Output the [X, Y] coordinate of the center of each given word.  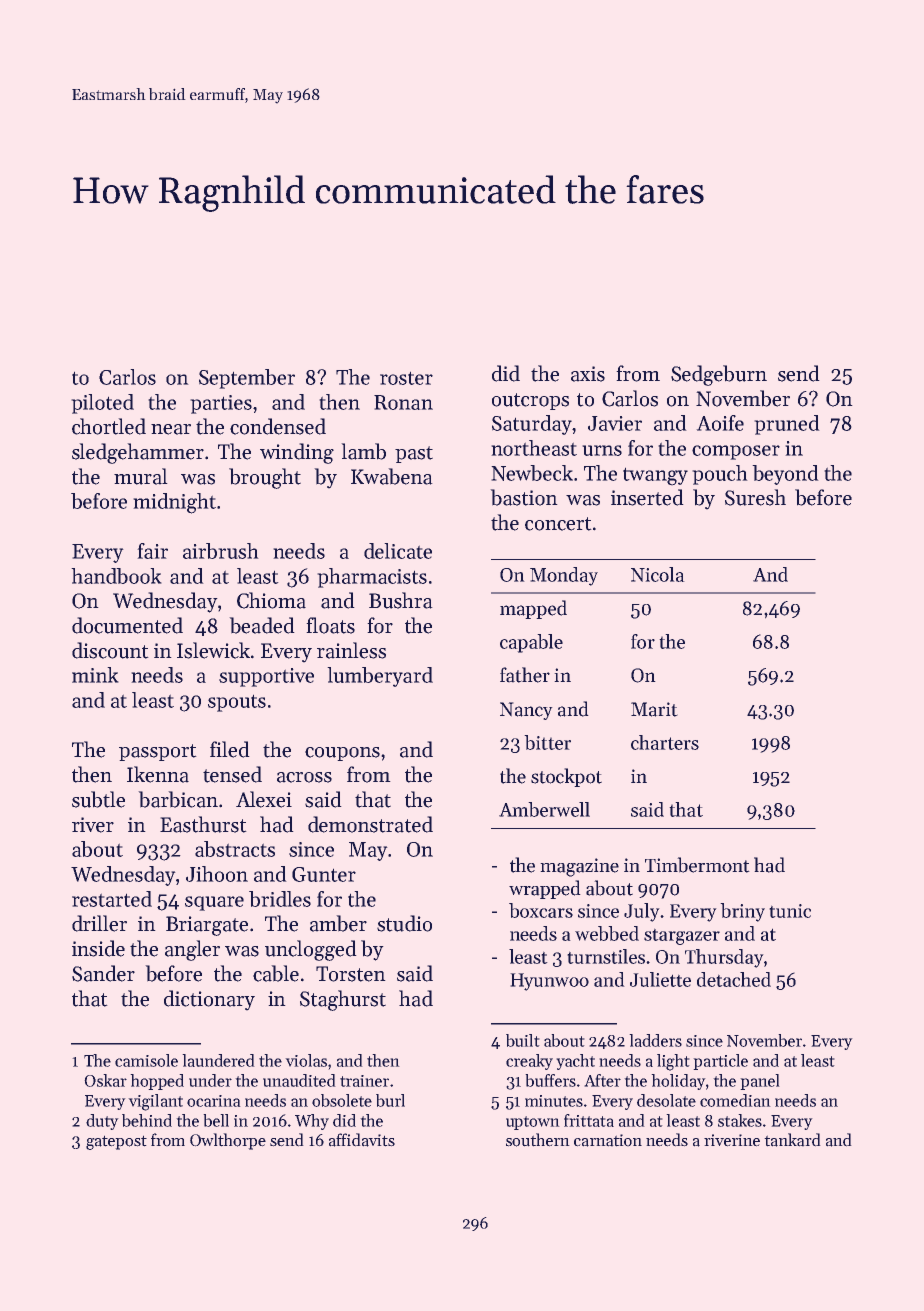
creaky [529, 1062]
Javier [615, 423]
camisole [146, 1060]
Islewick [213, 650]
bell [216, 1120]
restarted [112, 899]
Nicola [658, 574]
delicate [398, 551]
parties [221, 404]
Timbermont [697, 865]
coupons [342, 754]
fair [152, 551]
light [673, 1062]
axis [588, 374]
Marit [654, 709]
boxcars [541, 910]
